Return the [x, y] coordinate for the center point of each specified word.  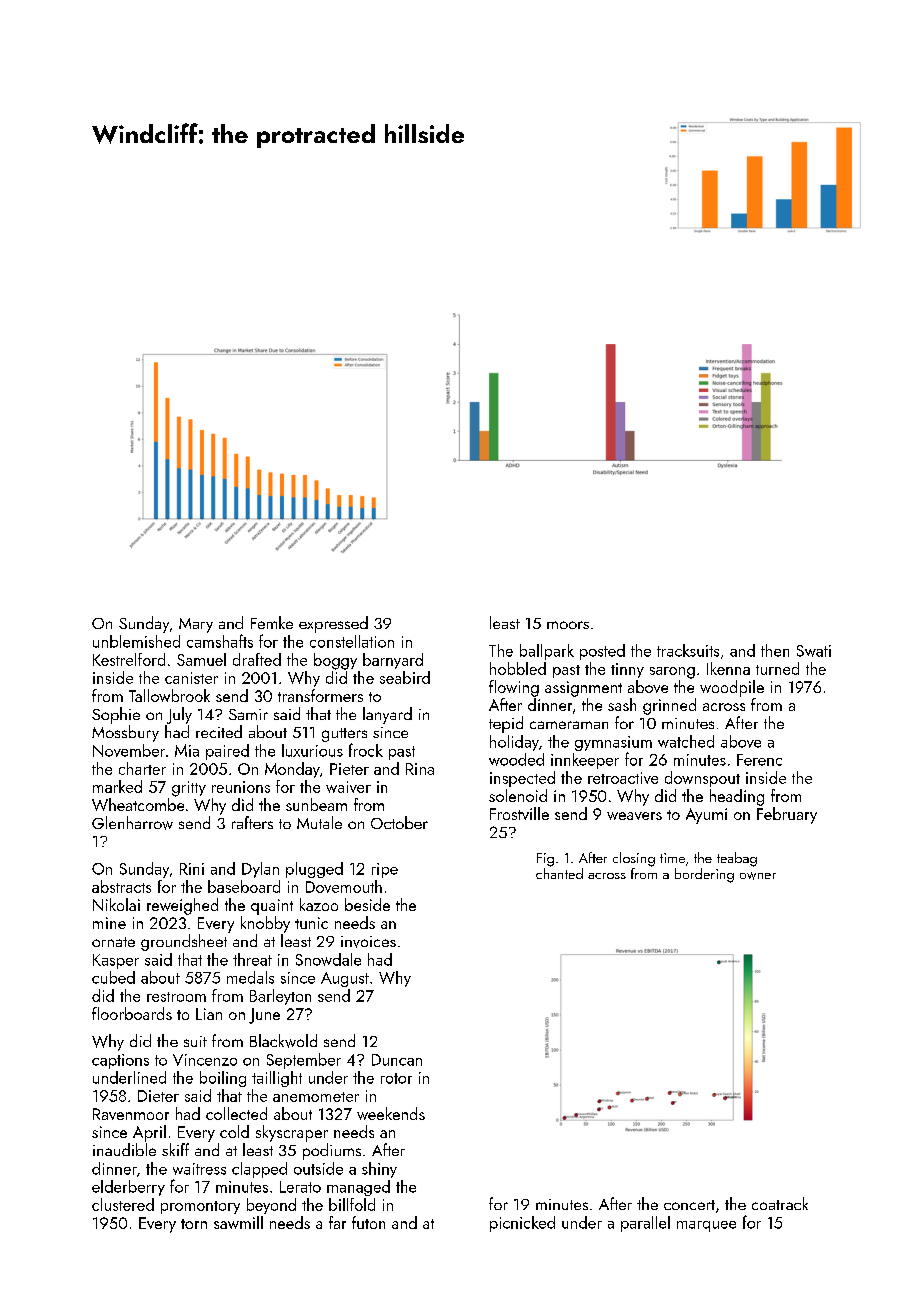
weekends [391, 1113]
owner [758, 876]
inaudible [124, 1149]
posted [602, 652]
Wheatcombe [138, 804]
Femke [272, 622]
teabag [737, 859]
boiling [223, 1079]
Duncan [397, 1060]
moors [568, 625]
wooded [516, 759]
